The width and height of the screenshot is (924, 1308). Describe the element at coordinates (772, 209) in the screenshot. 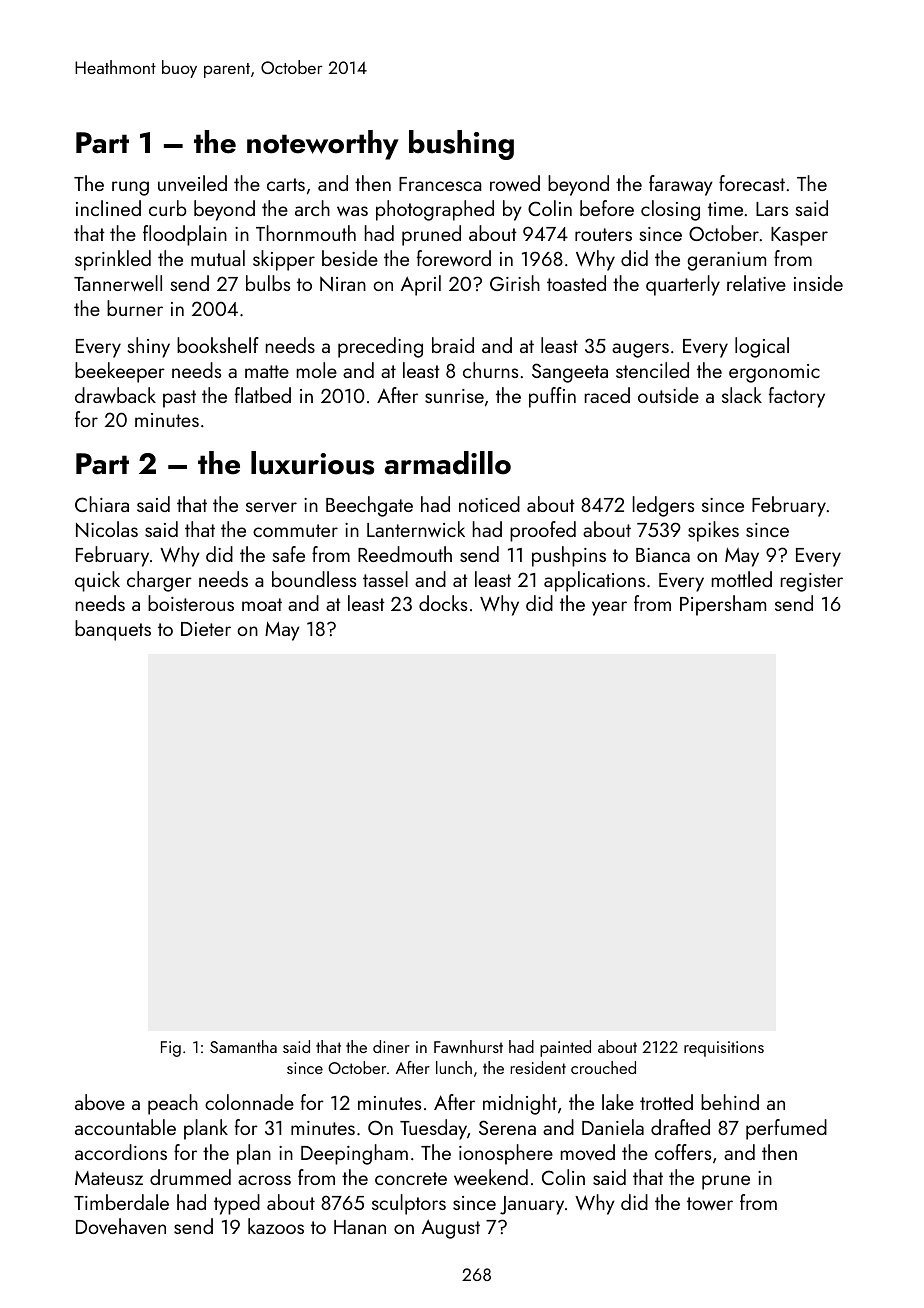

I see `Lars` at that location.
